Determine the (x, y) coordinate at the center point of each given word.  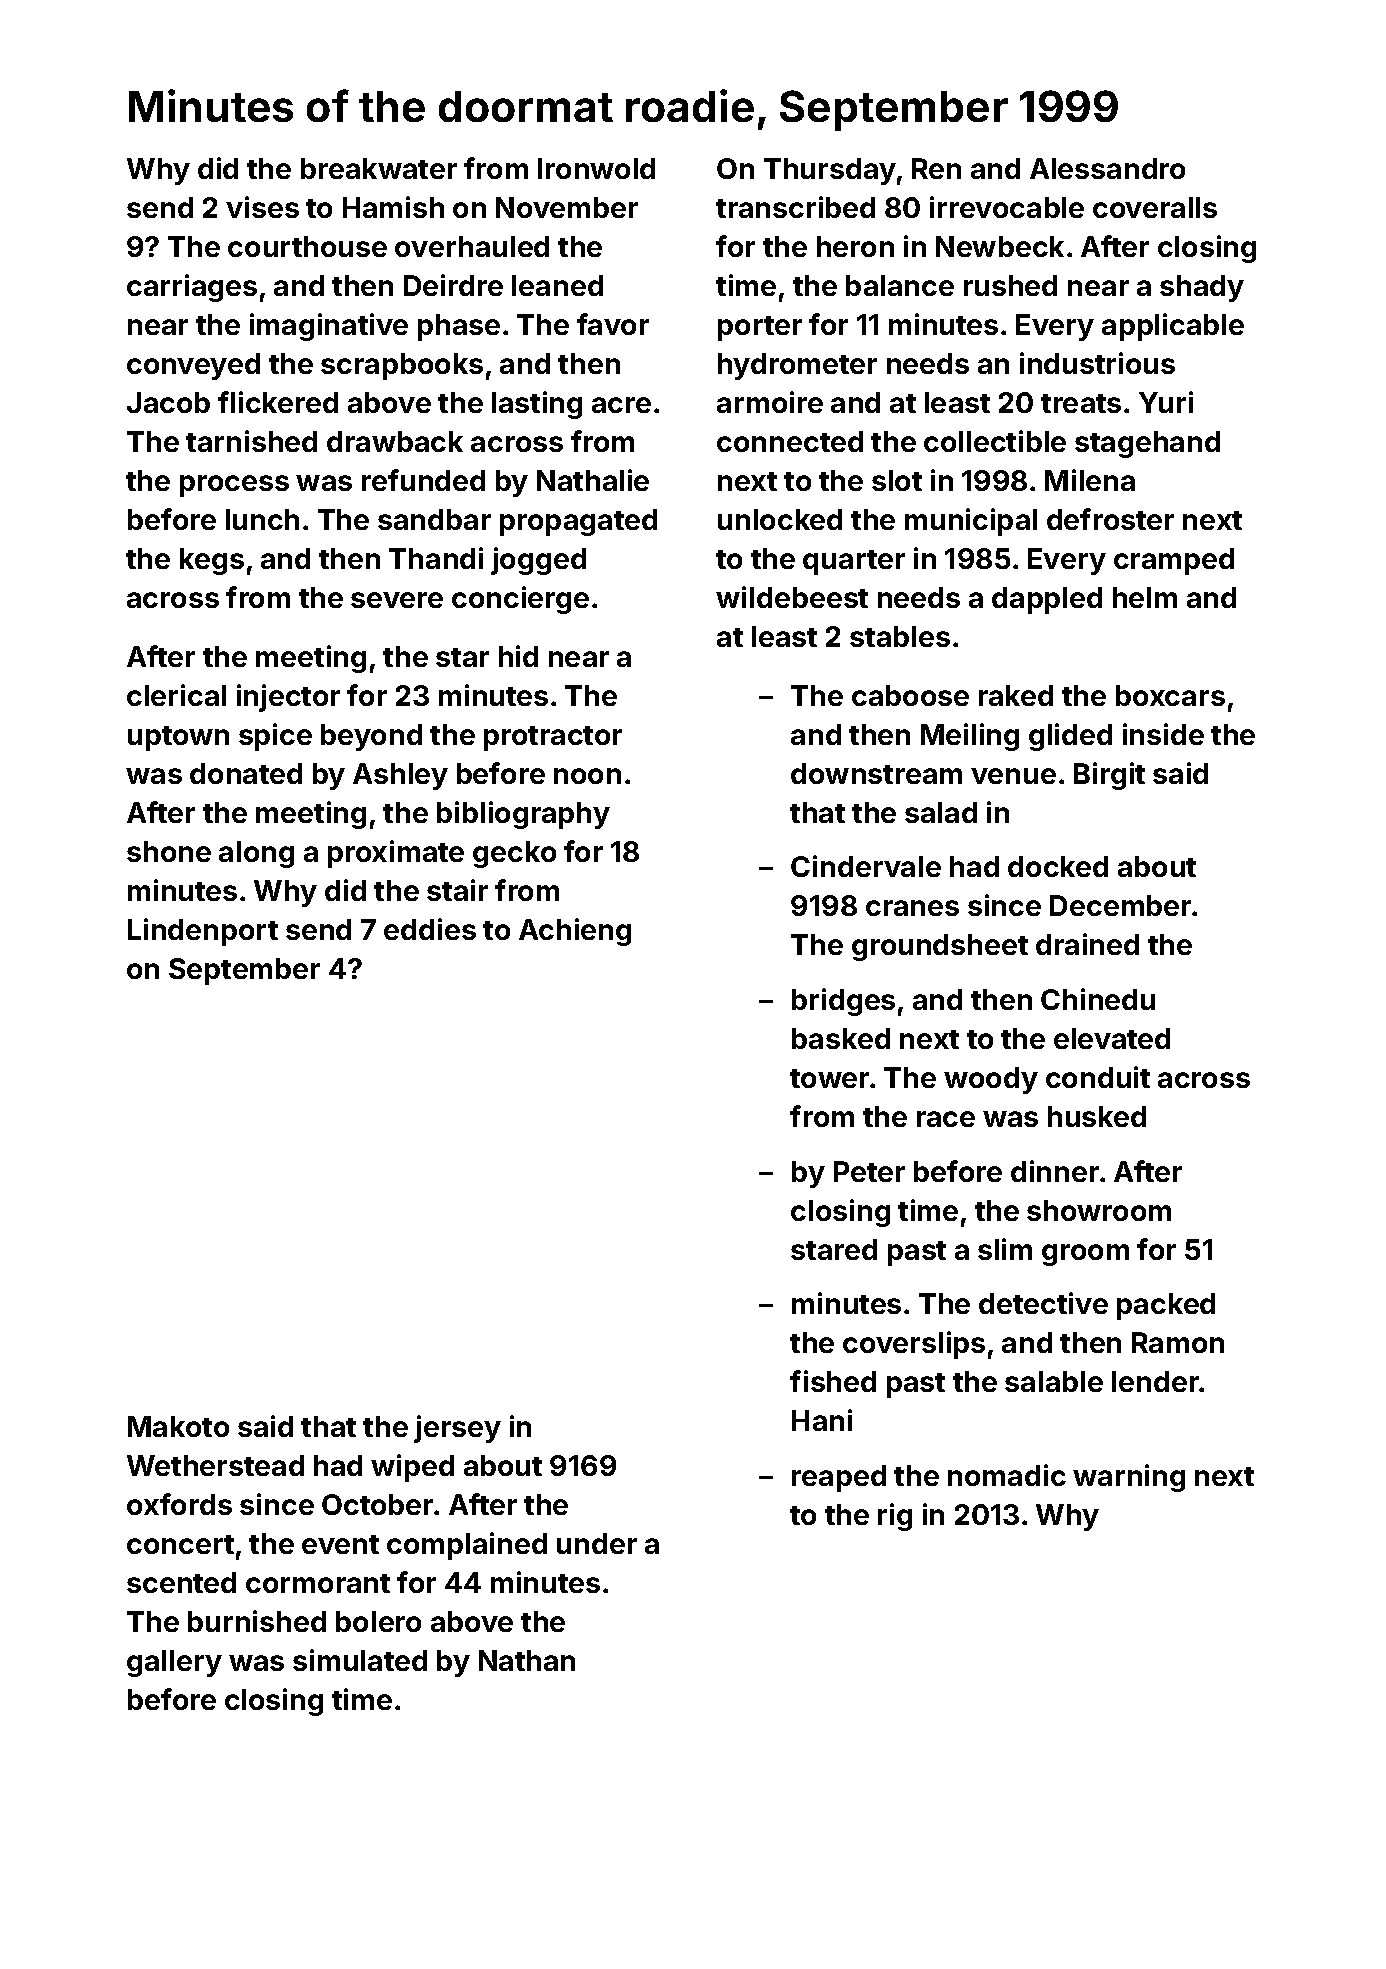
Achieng (575, 932)
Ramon (1178, 1342)
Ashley (400, 776)
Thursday (830, 171)
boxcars (1170, 695)
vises (262, 207)
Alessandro (1107, 168)
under (597, 1543)
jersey (457, 1429)
